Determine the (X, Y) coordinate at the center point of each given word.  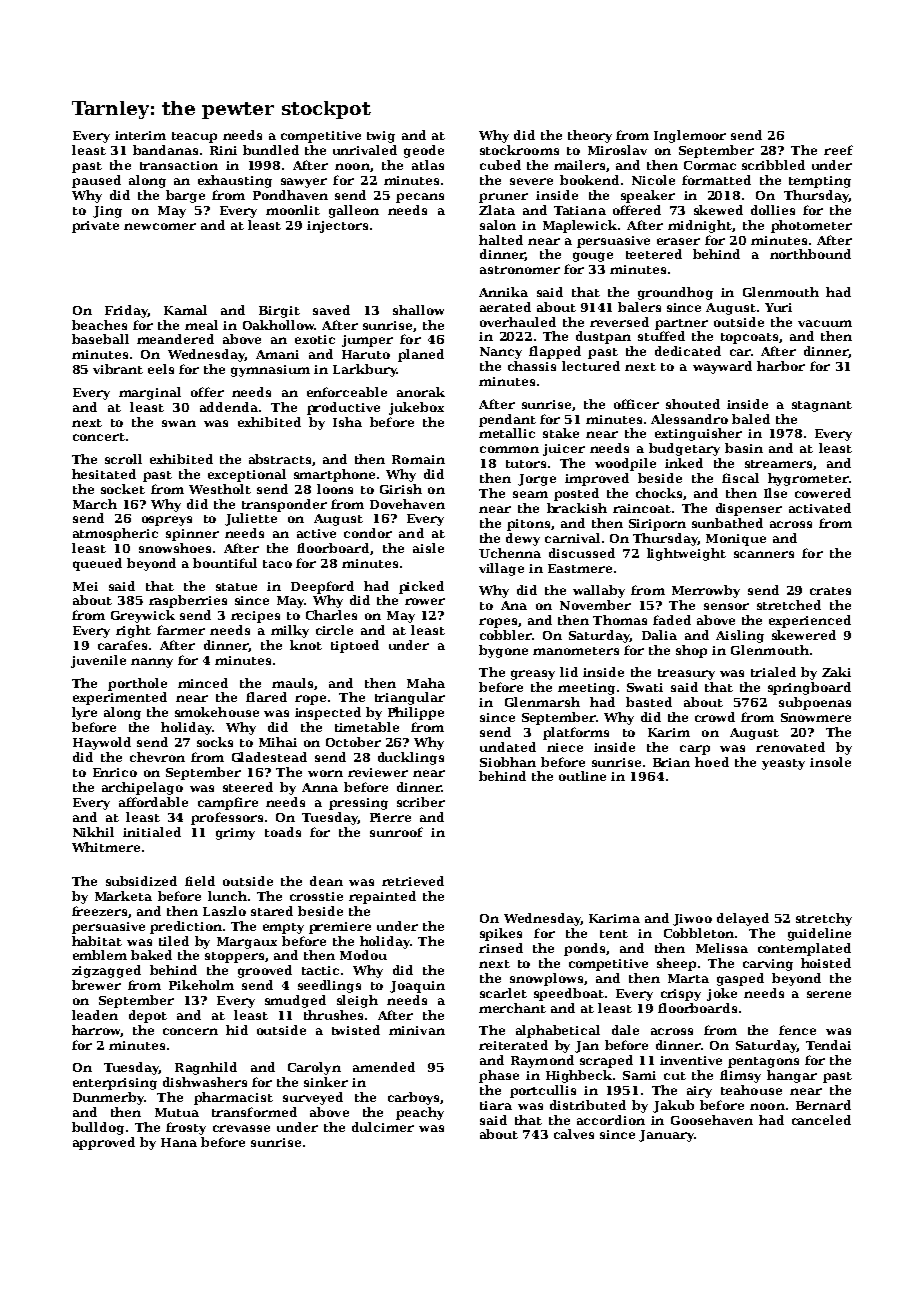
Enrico (115, 772)
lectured (591, 366)
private (95, 227)
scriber (421, 802)
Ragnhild (206, 1068)
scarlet (503, 993)
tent (614, 934)
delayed (743, 919)
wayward (722, 367)
